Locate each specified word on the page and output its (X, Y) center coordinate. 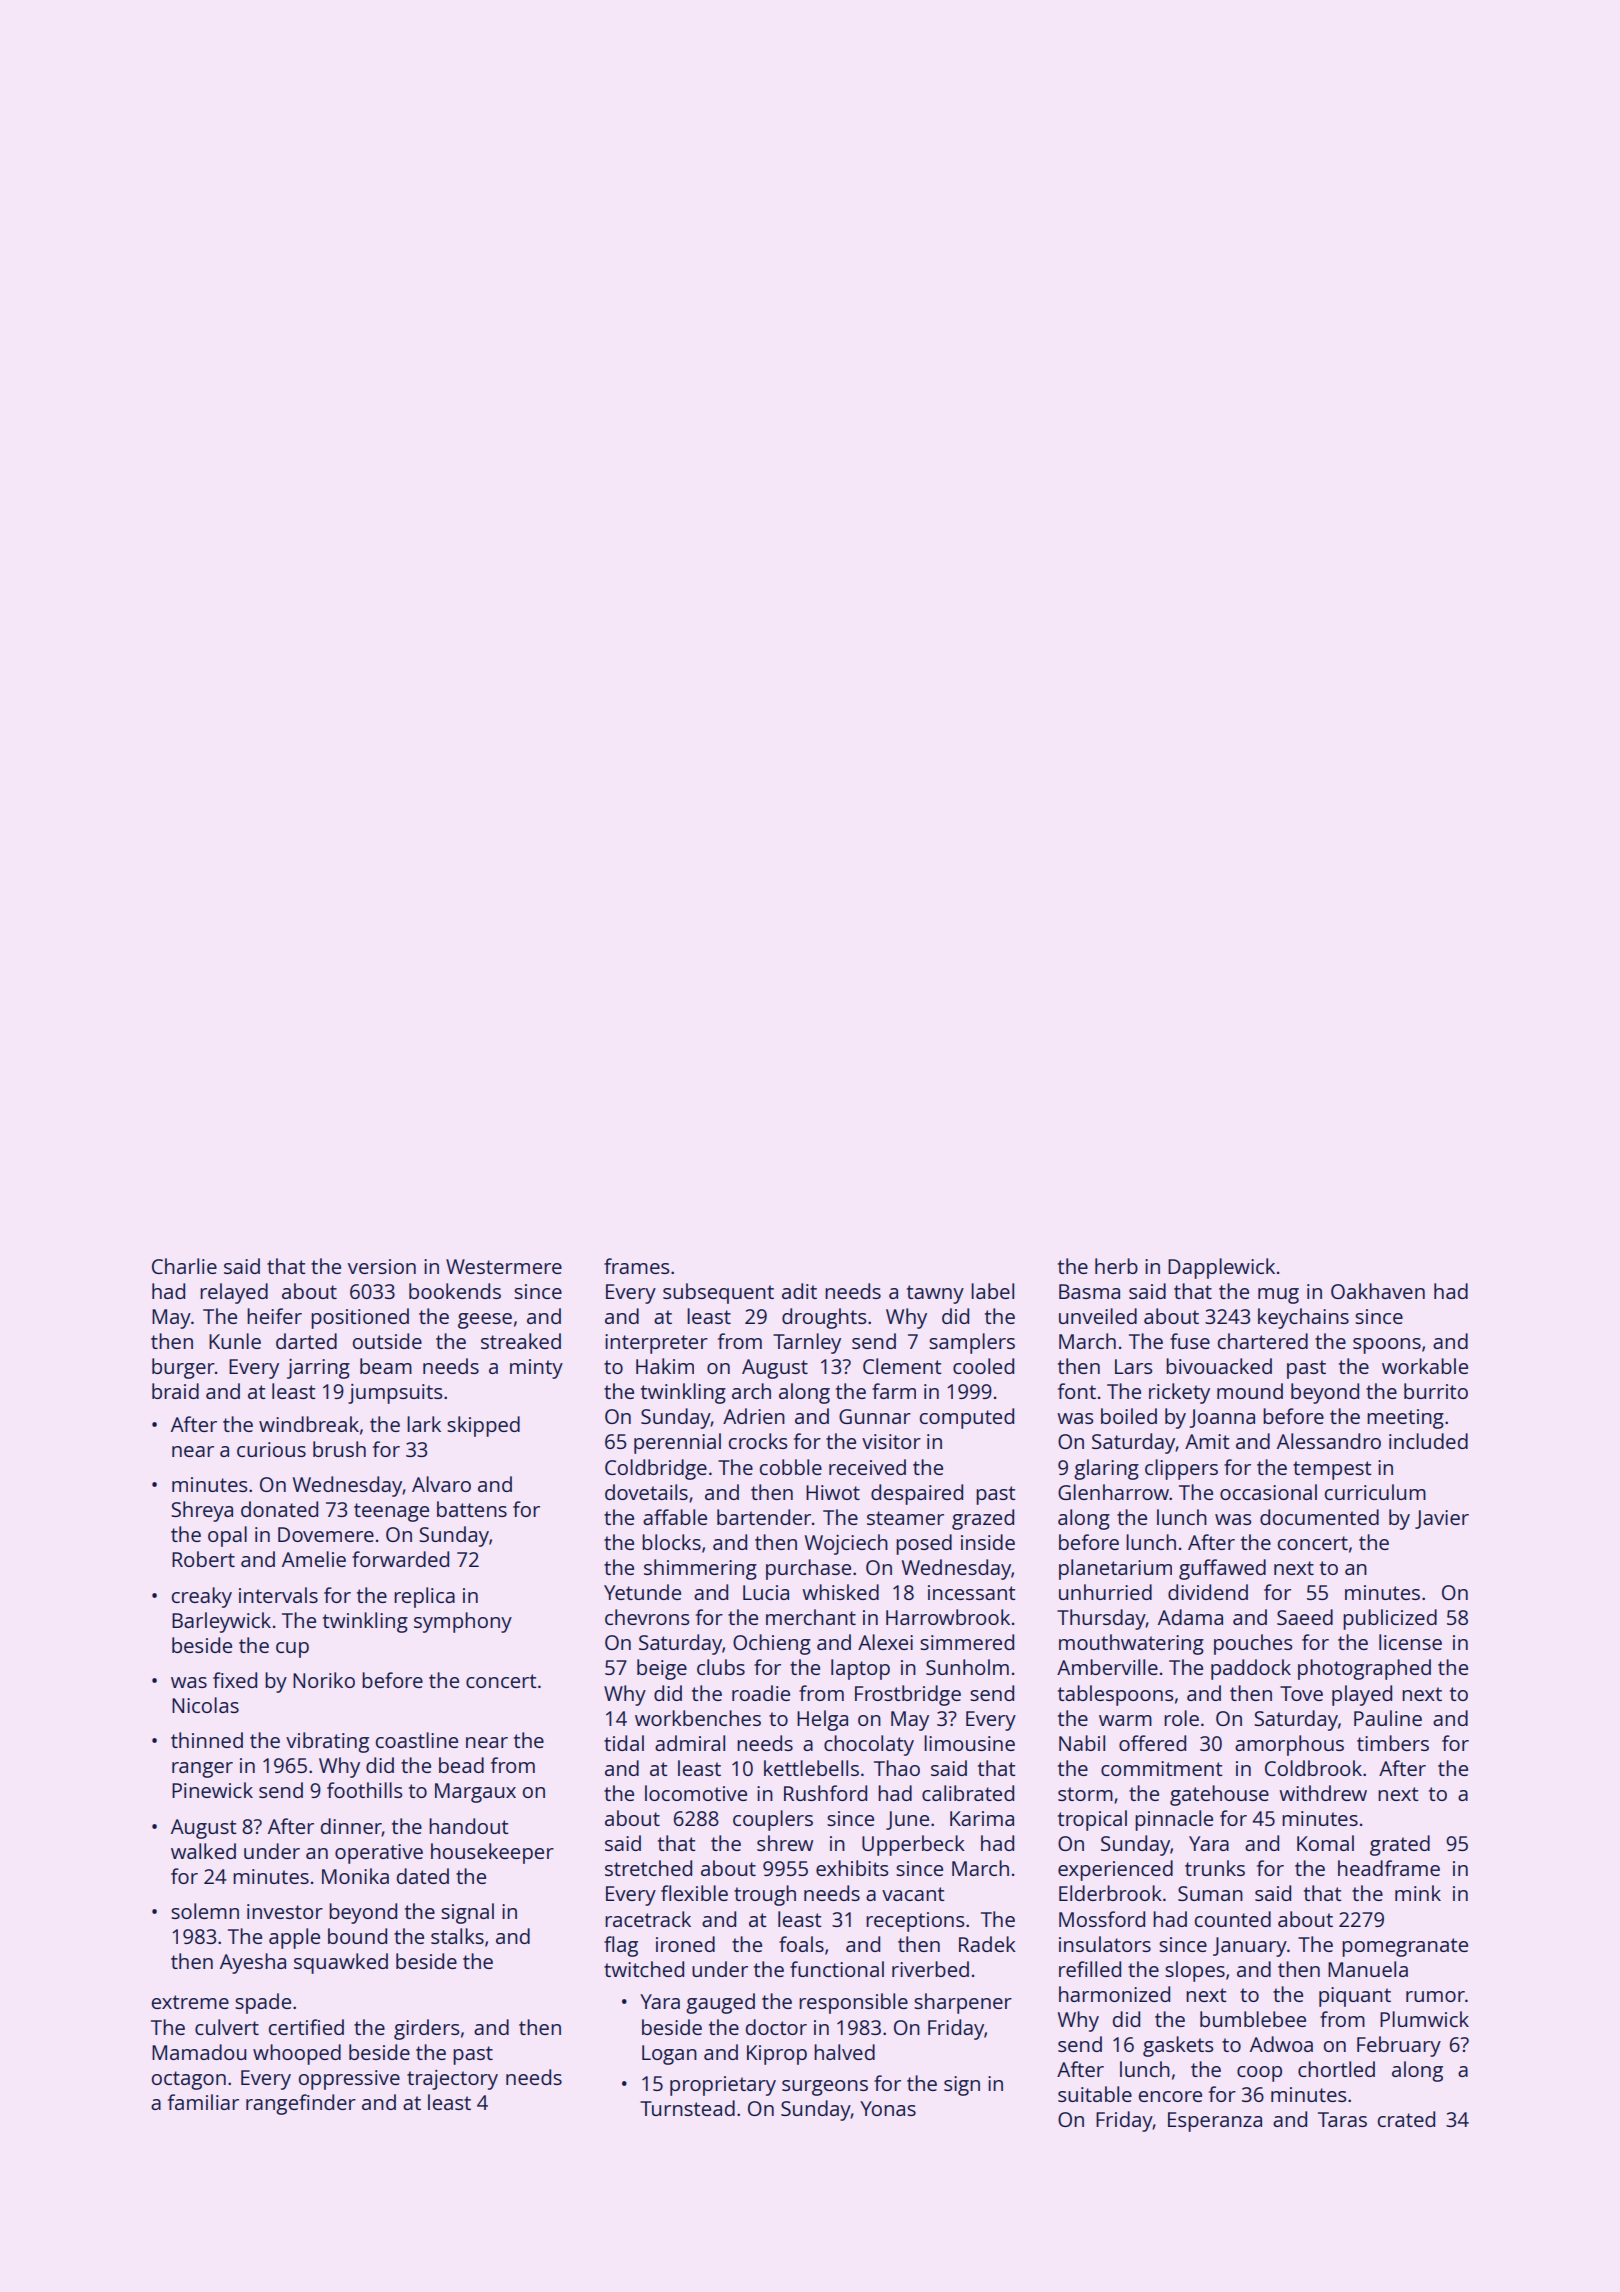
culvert (227, 2027)
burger (183, 1368)
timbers (1393, 1743)
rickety (1179, 1393)
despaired (917, 1494)
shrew (785, 1843)
